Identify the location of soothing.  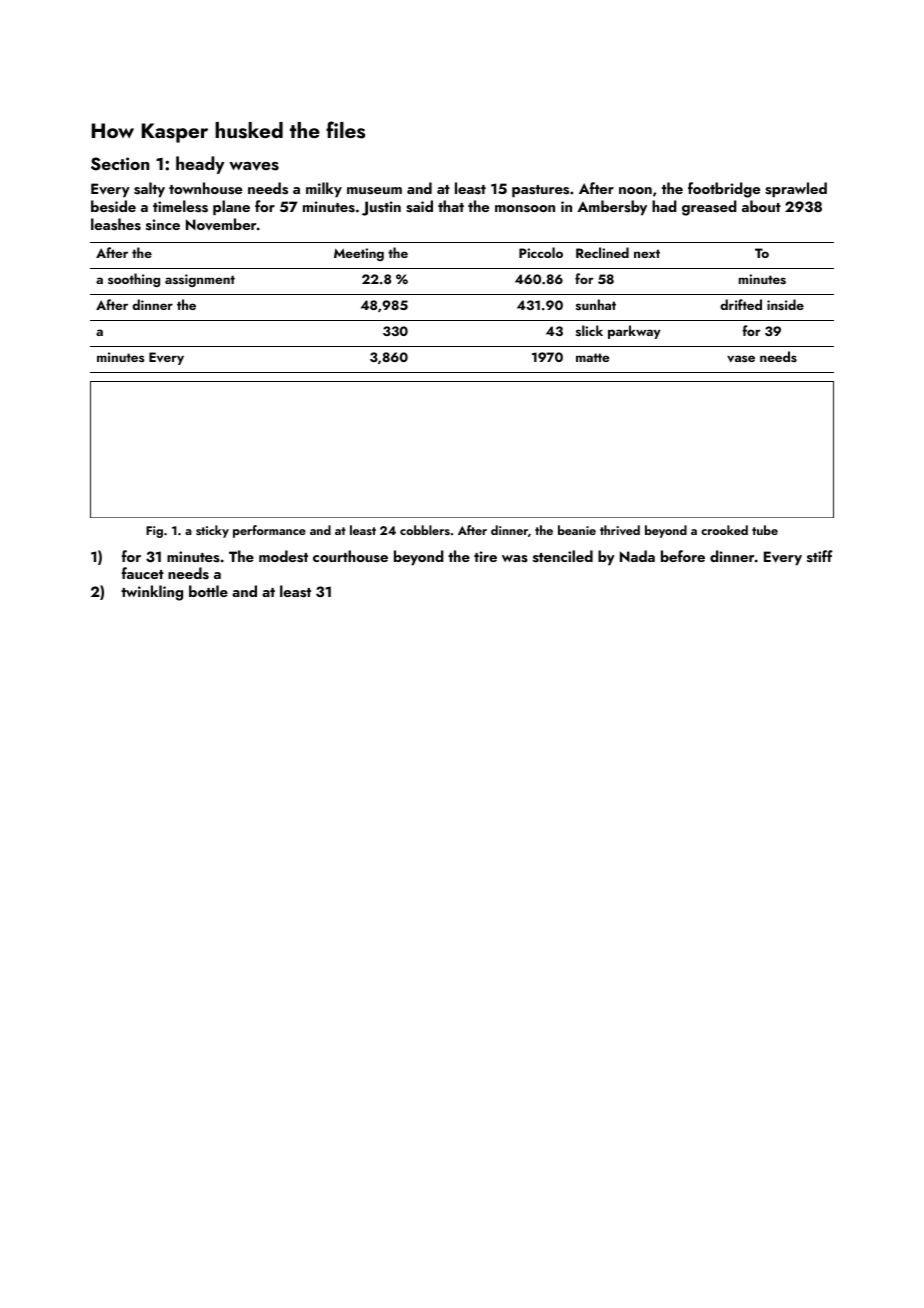
(134, 280).
